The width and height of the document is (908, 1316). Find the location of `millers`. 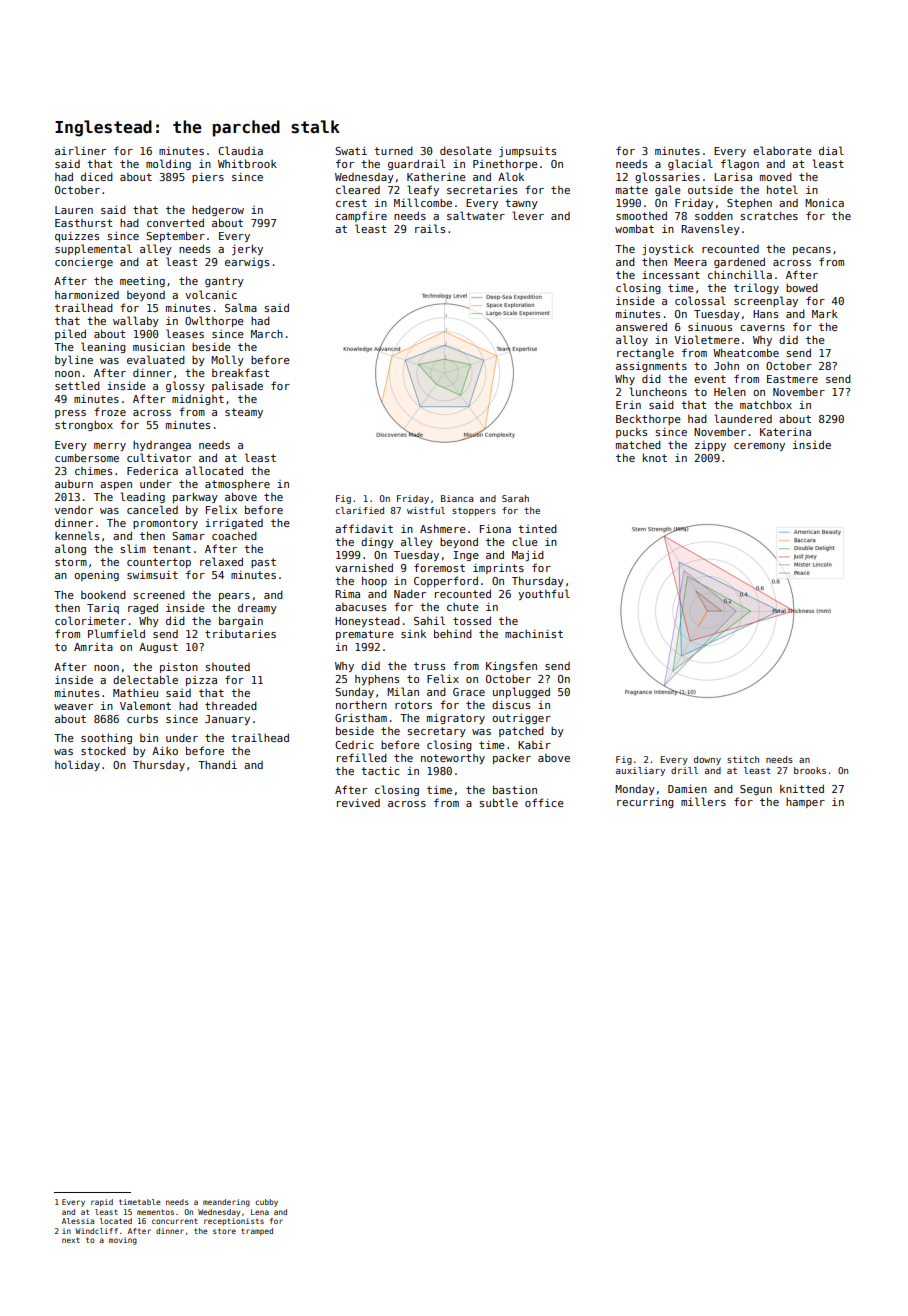

millers is located at coordinates (703, 801).
